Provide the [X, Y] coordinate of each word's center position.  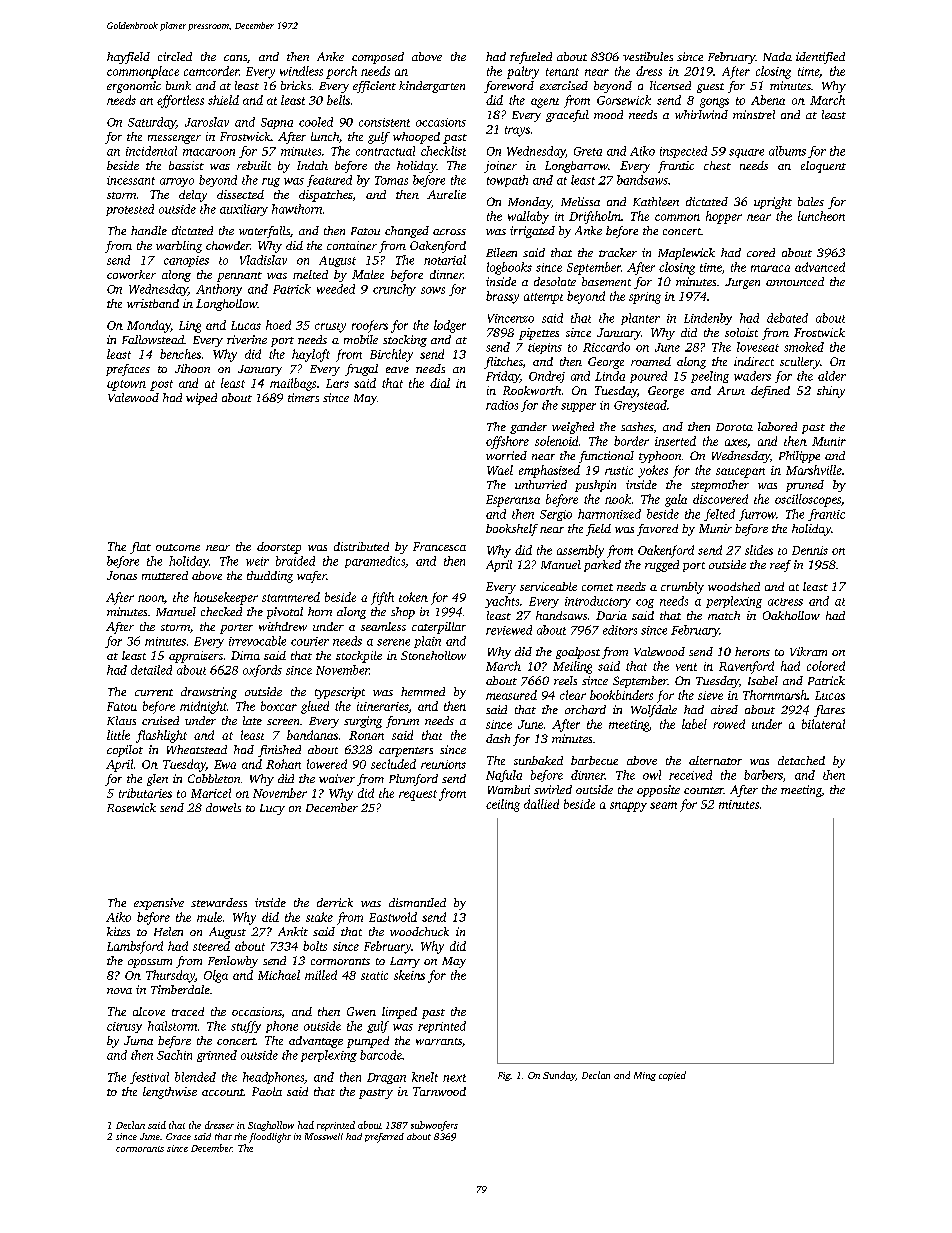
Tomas [391, 180]
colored [826, 666]
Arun [731, 390]
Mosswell [324, 1136]
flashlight [161, 736]
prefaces [128, 370]
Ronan [366, 735]
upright [773, 203]
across [449, 232]
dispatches [326, 196]
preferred [384, 1138]
